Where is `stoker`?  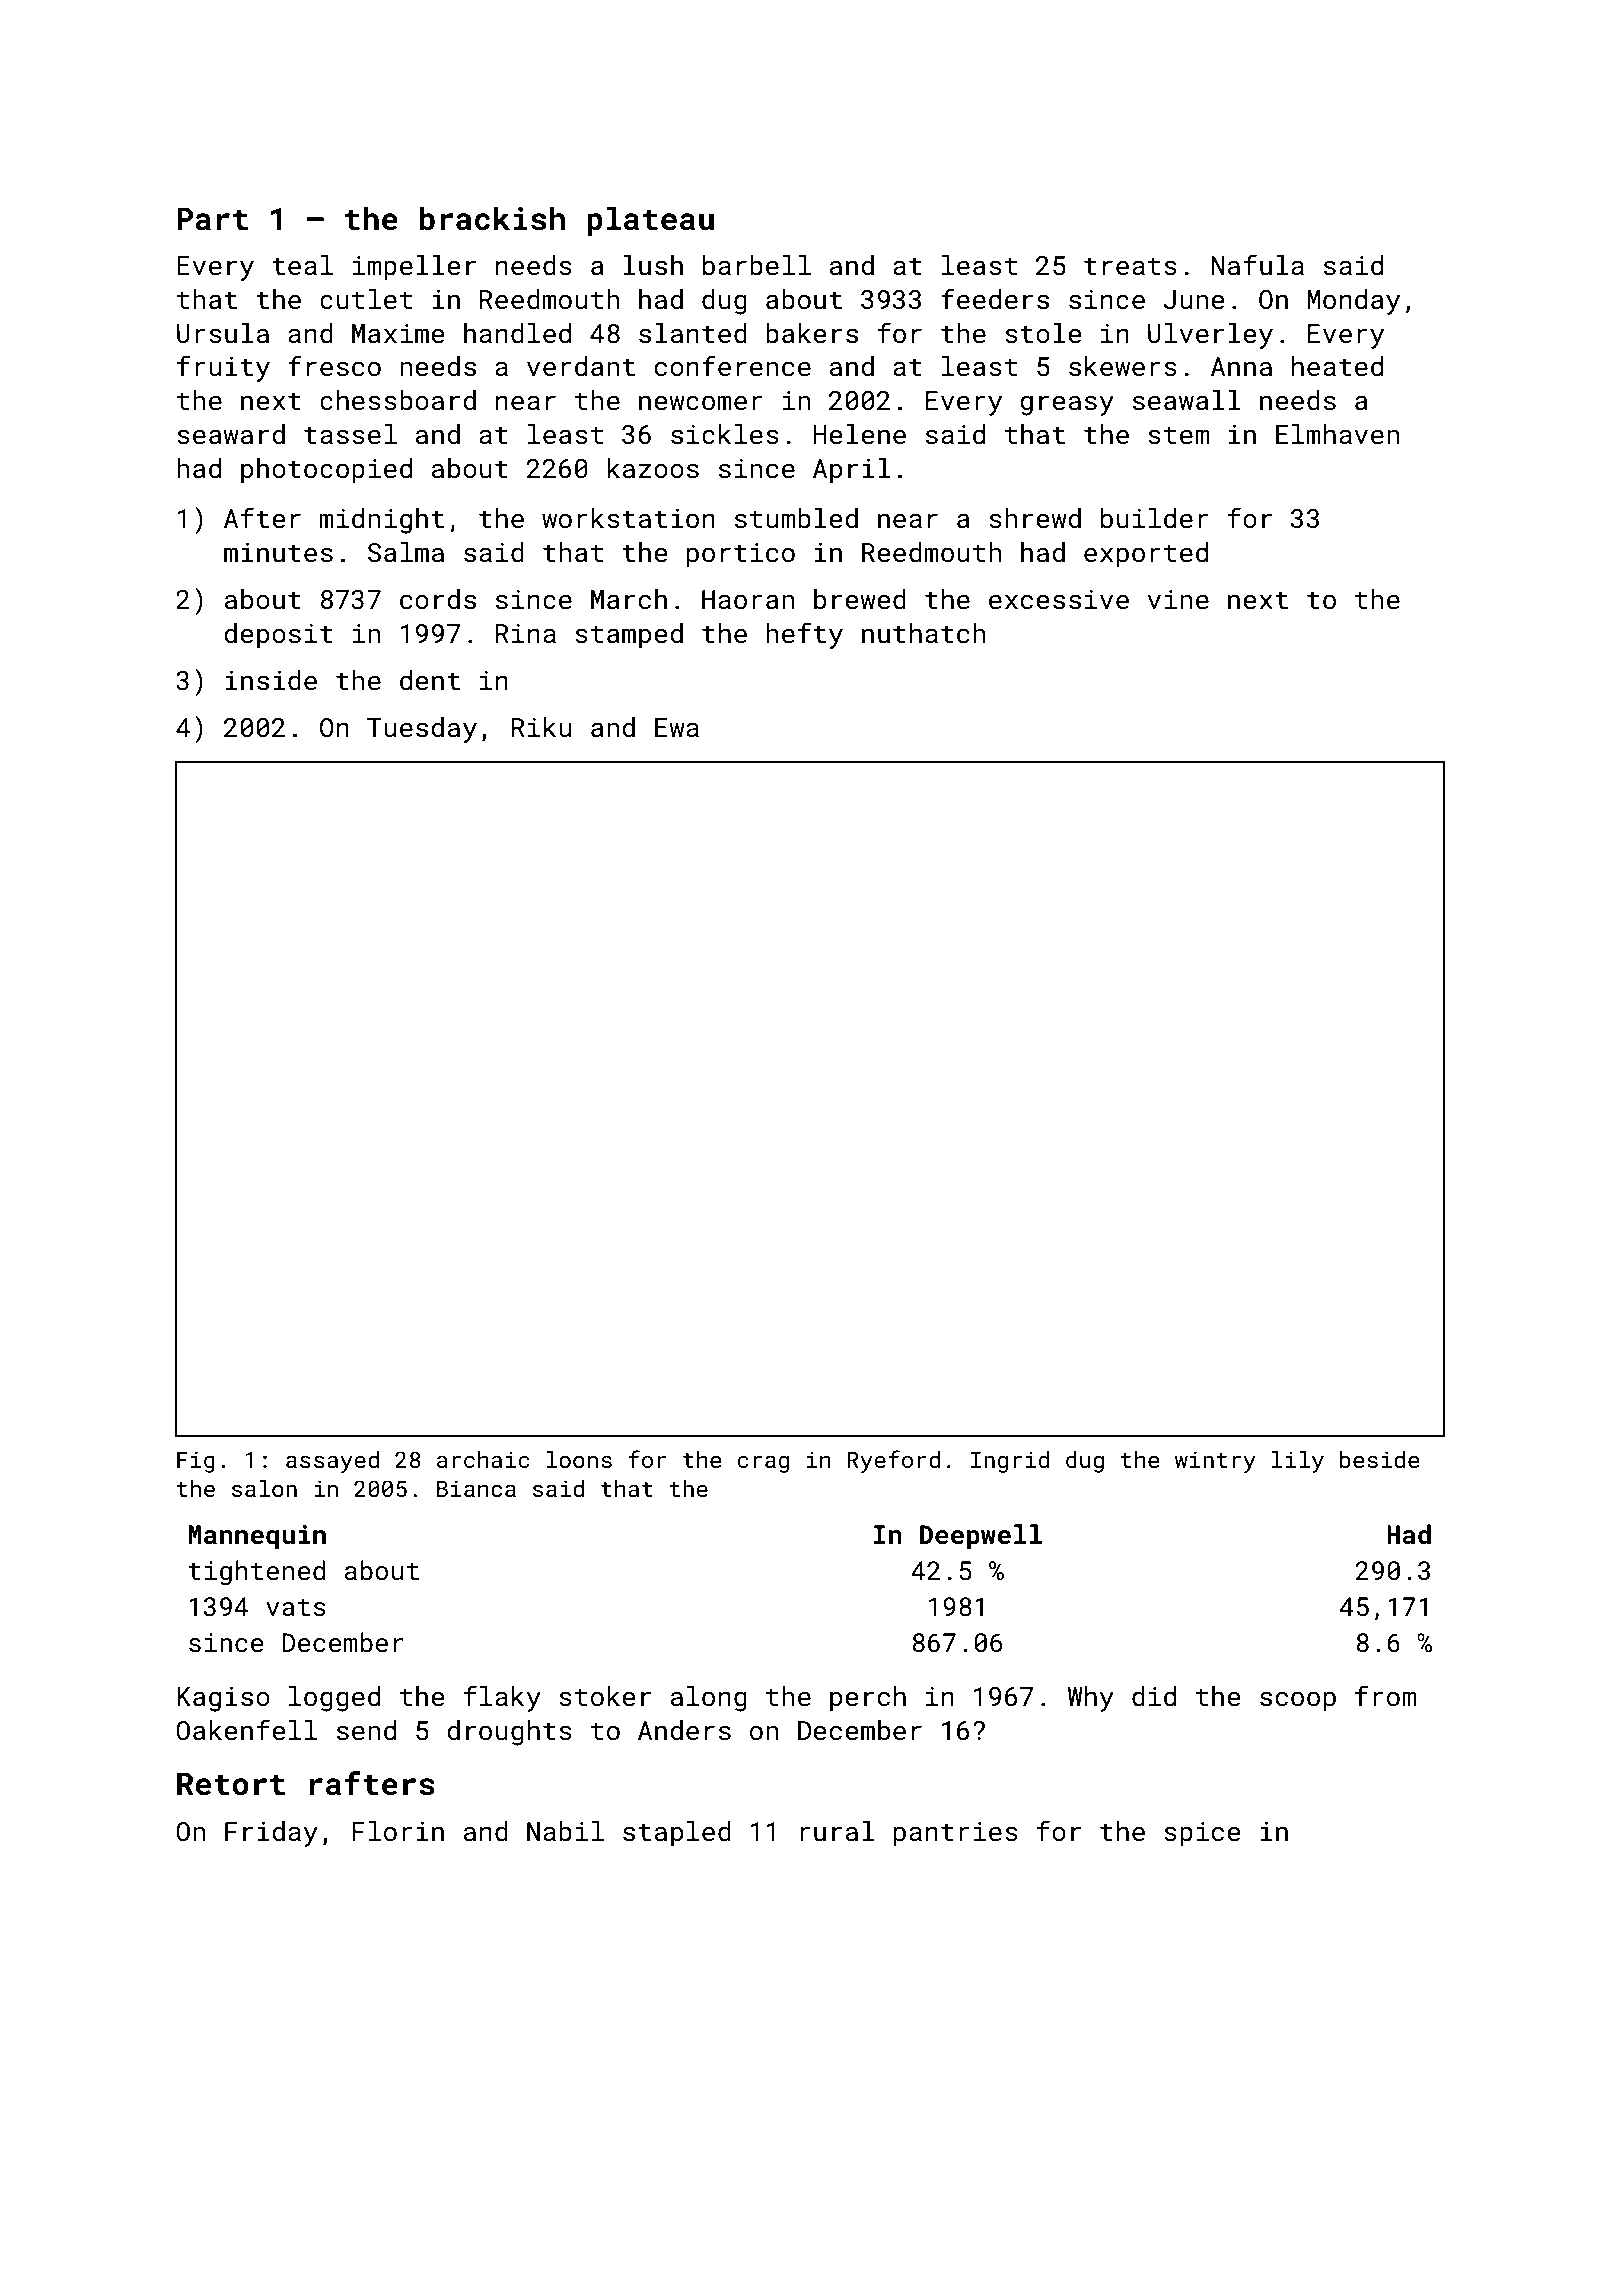 stoker is located at coordinates (605, 1696).
